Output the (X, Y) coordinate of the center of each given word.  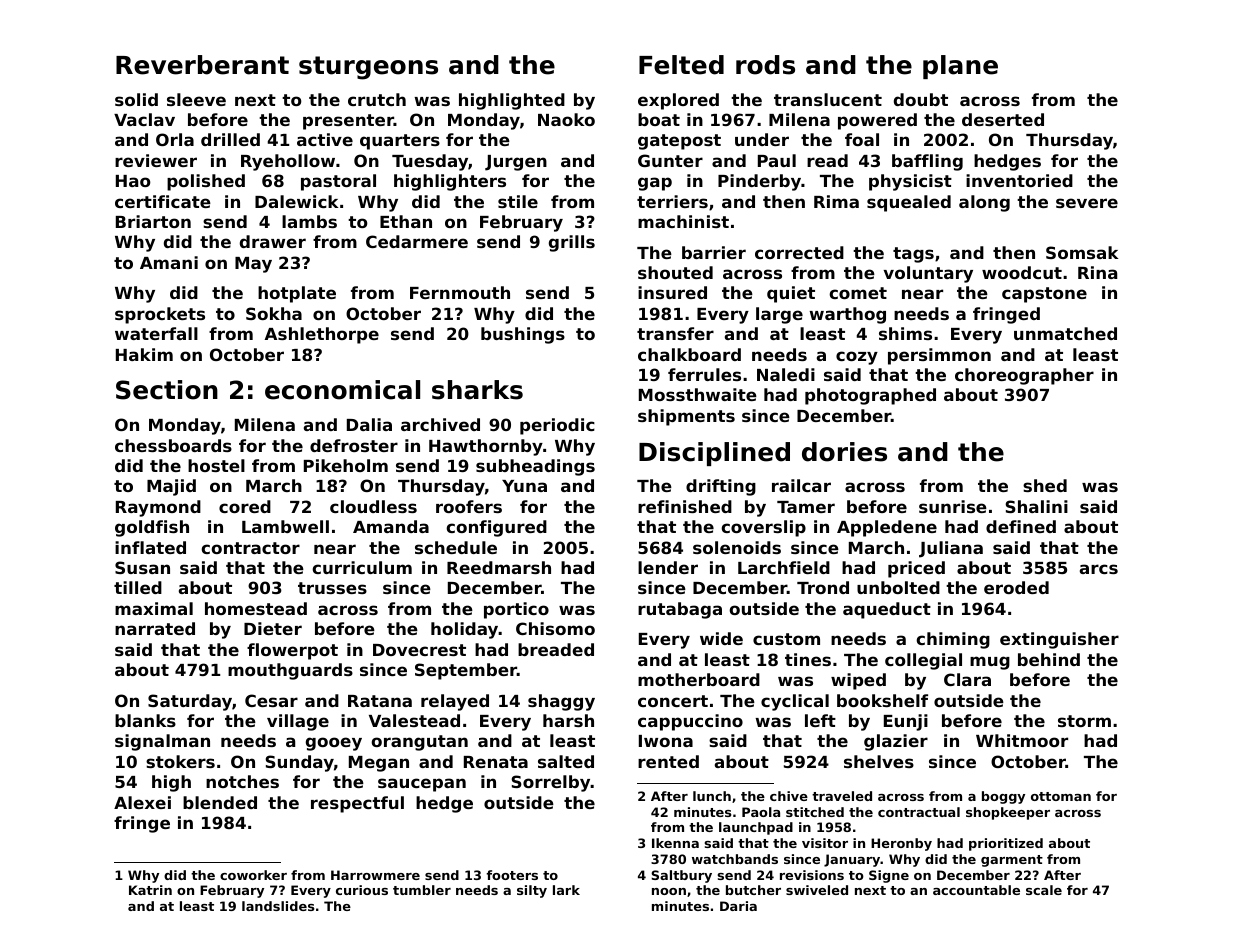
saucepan (422, 785)
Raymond (158, 508)
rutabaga (680, 610)
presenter (348, 122)
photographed (870, 396)
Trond (823, 587)
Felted (681, 65)
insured (672, 292)
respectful (357, 804)
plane (960, 67)
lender (668, 567)
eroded (1016, 587)
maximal (154, 608)
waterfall (156, 333)
